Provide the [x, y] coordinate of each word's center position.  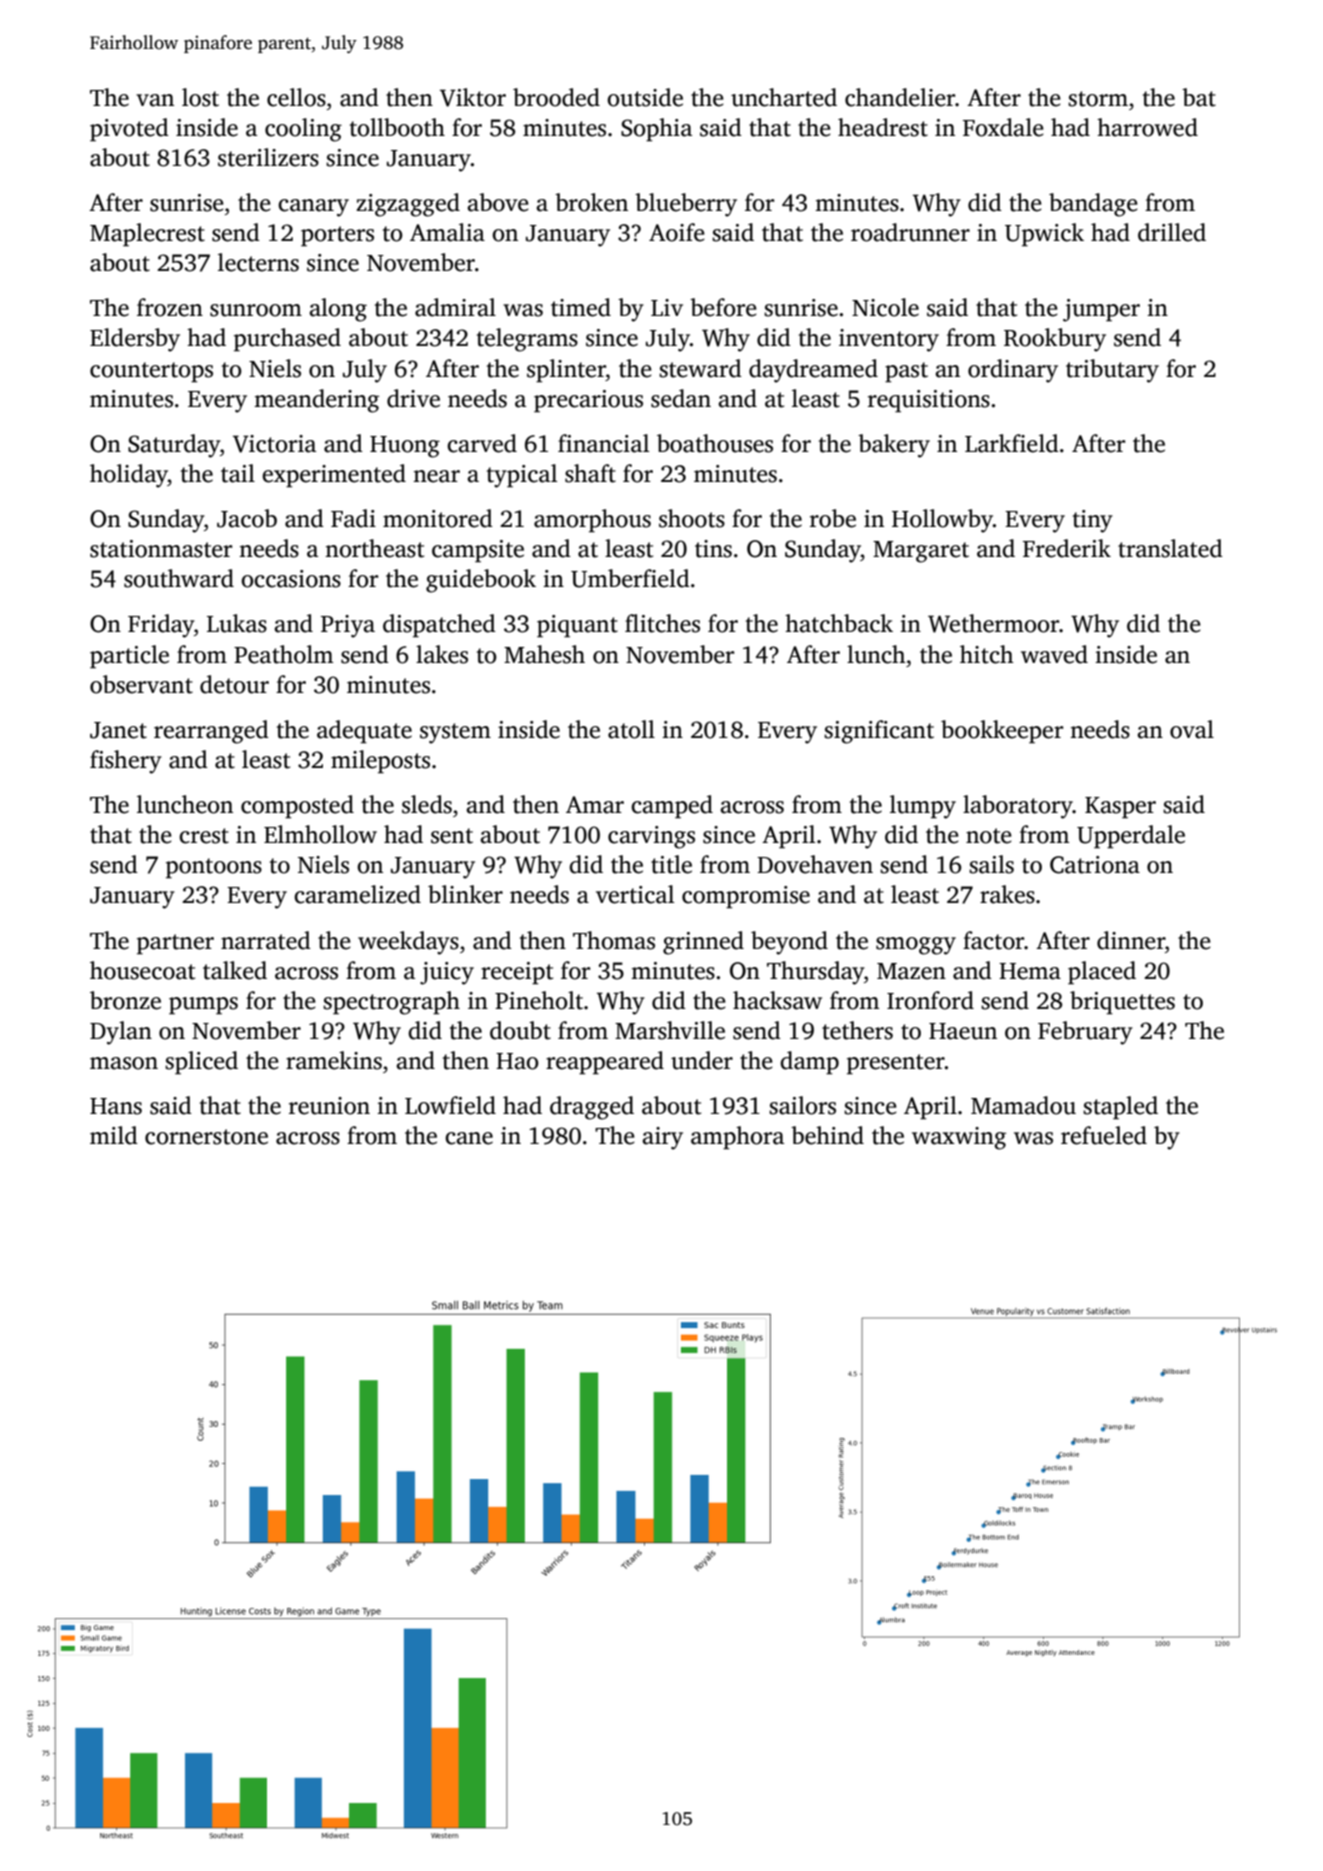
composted [297, 807]
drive [413, 398]
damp [809, 1063]
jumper [1101, 310]
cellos [296, 97]
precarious [588, 401]
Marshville [670, 1030]
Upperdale [1131, 837]
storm [1098, 99]
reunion [329, 1106]
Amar [595, 805]
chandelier [900, 97]
